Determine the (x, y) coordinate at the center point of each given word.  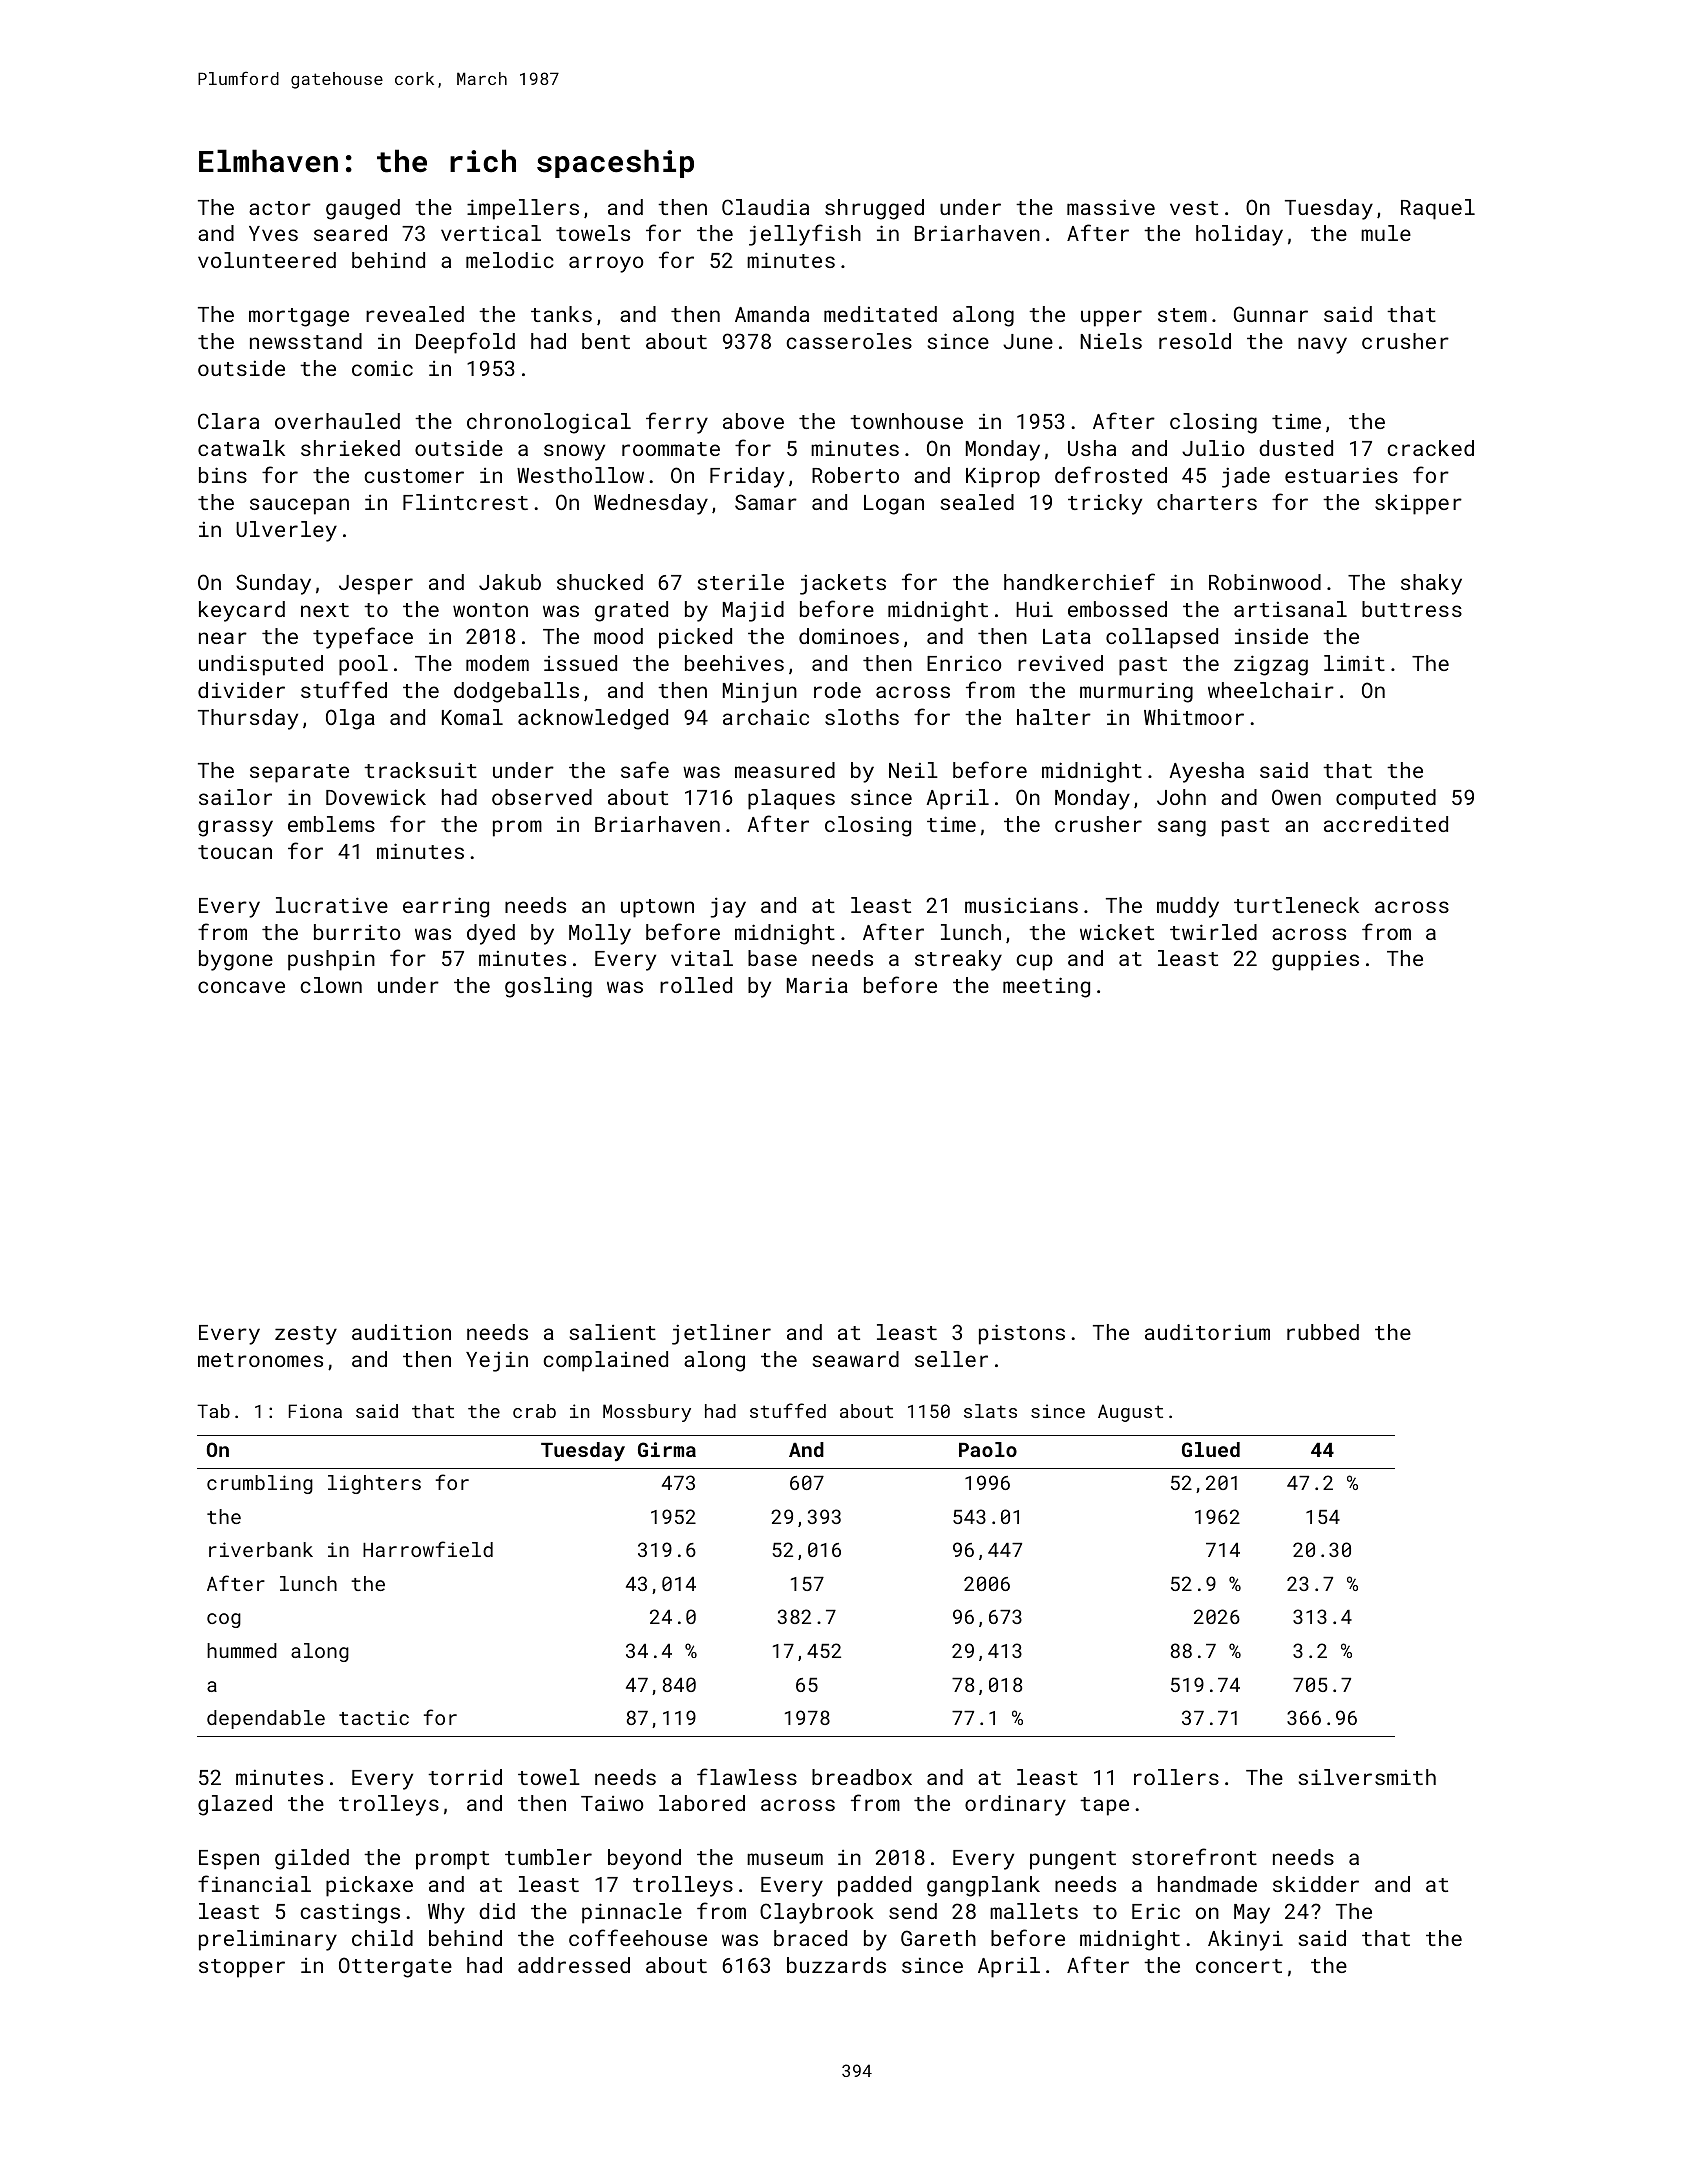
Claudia (765, 207)
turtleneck (1296, 905)
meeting (1046, 987)
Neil (913, 770)
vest (1194, 208)
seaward (856, 1359)
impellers (523, 209)
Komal (472, 717)
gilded (312, 1859)
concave (241, 987)
